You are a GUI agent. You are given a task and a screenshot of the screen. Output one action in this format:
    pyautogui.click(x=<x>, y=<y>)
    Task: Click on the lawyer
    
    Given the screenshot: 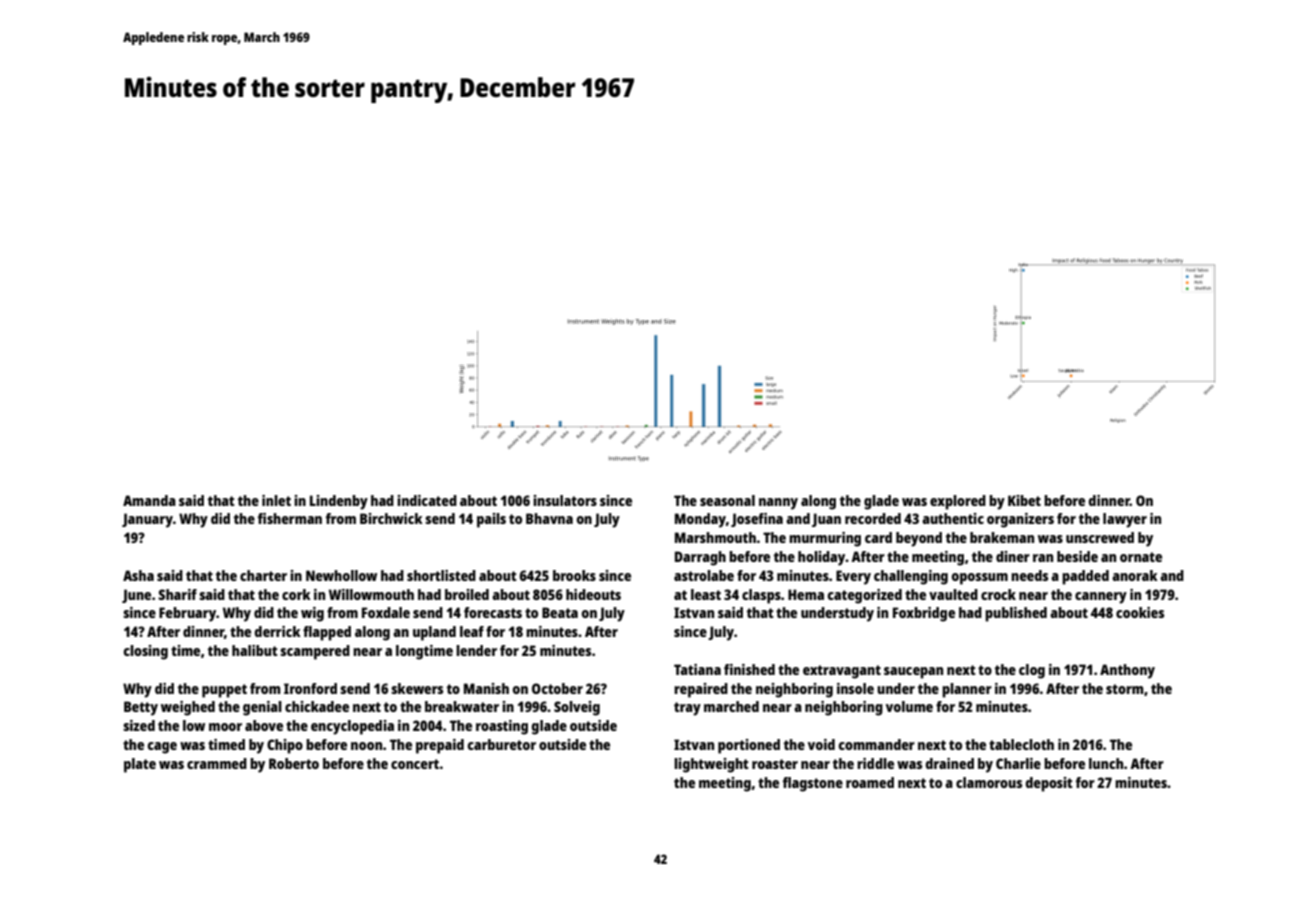 What is the action you would take?
    pyautogui.click(x=1125, y=520)
